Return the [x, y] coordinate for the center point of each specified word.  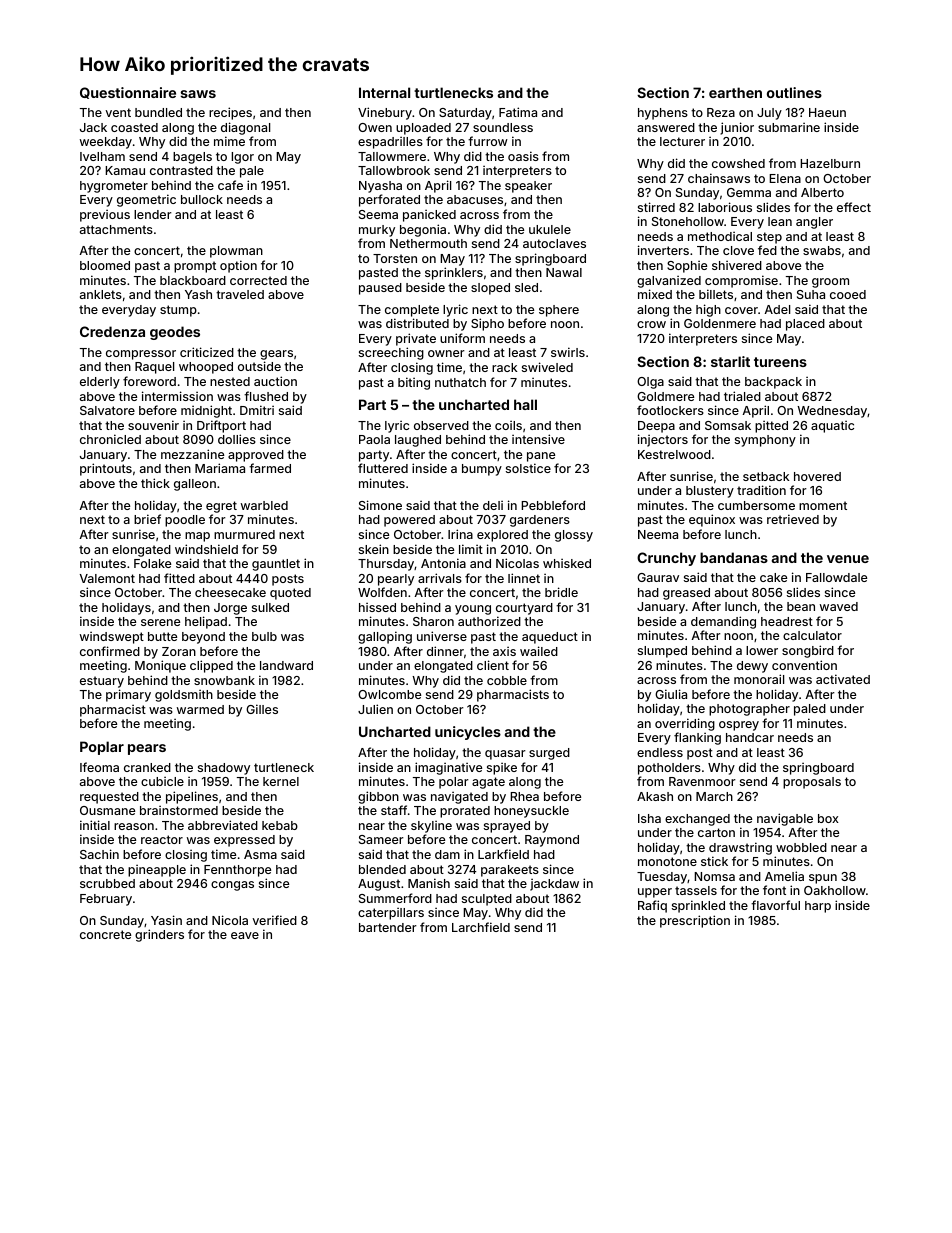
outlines [794, 92]
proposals [812, 783]
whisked [567, 563]
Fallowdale [836, 577]
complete [412, 311]
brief [147, 519]
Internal [384, 92]
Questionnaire [128, 93]
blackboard [193, 280]
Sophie [687, 267]
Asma [260, 854]
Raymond [552, 841]
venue [848, 559]
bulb [264, 636]
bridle [561, 592]
